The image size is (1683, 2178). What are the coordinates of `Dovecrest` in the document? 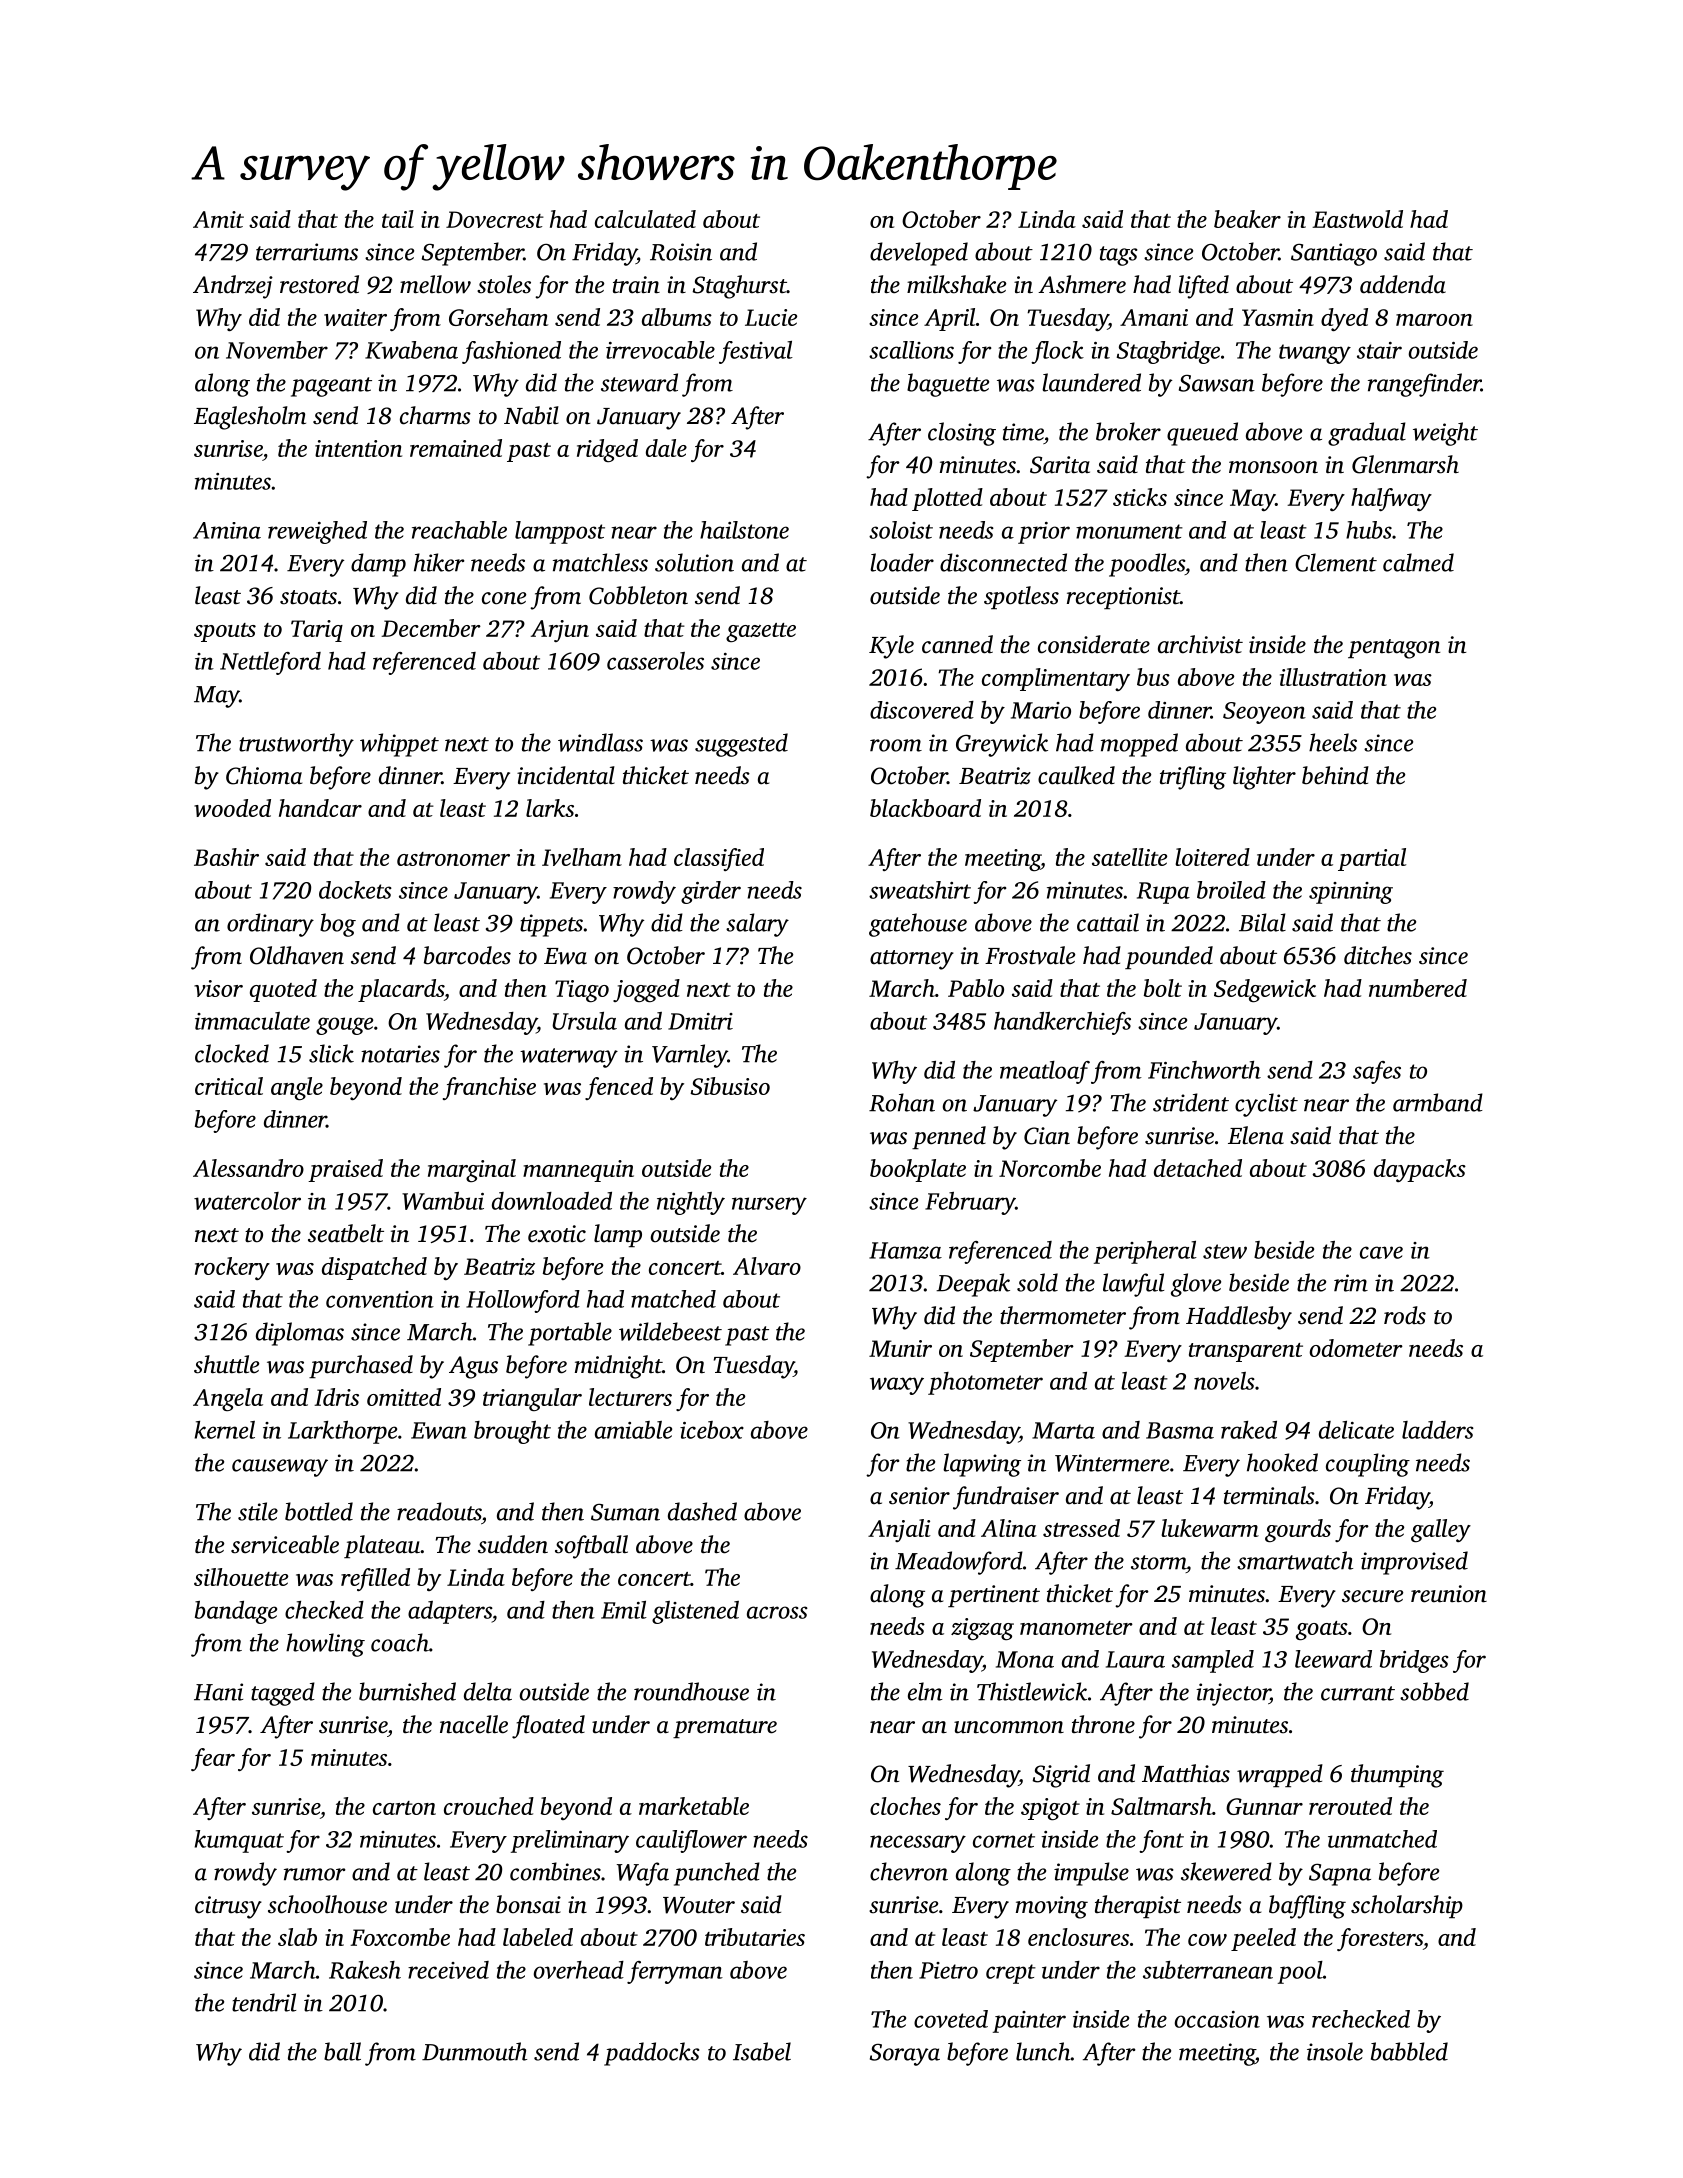 It's located at (495, 219).
